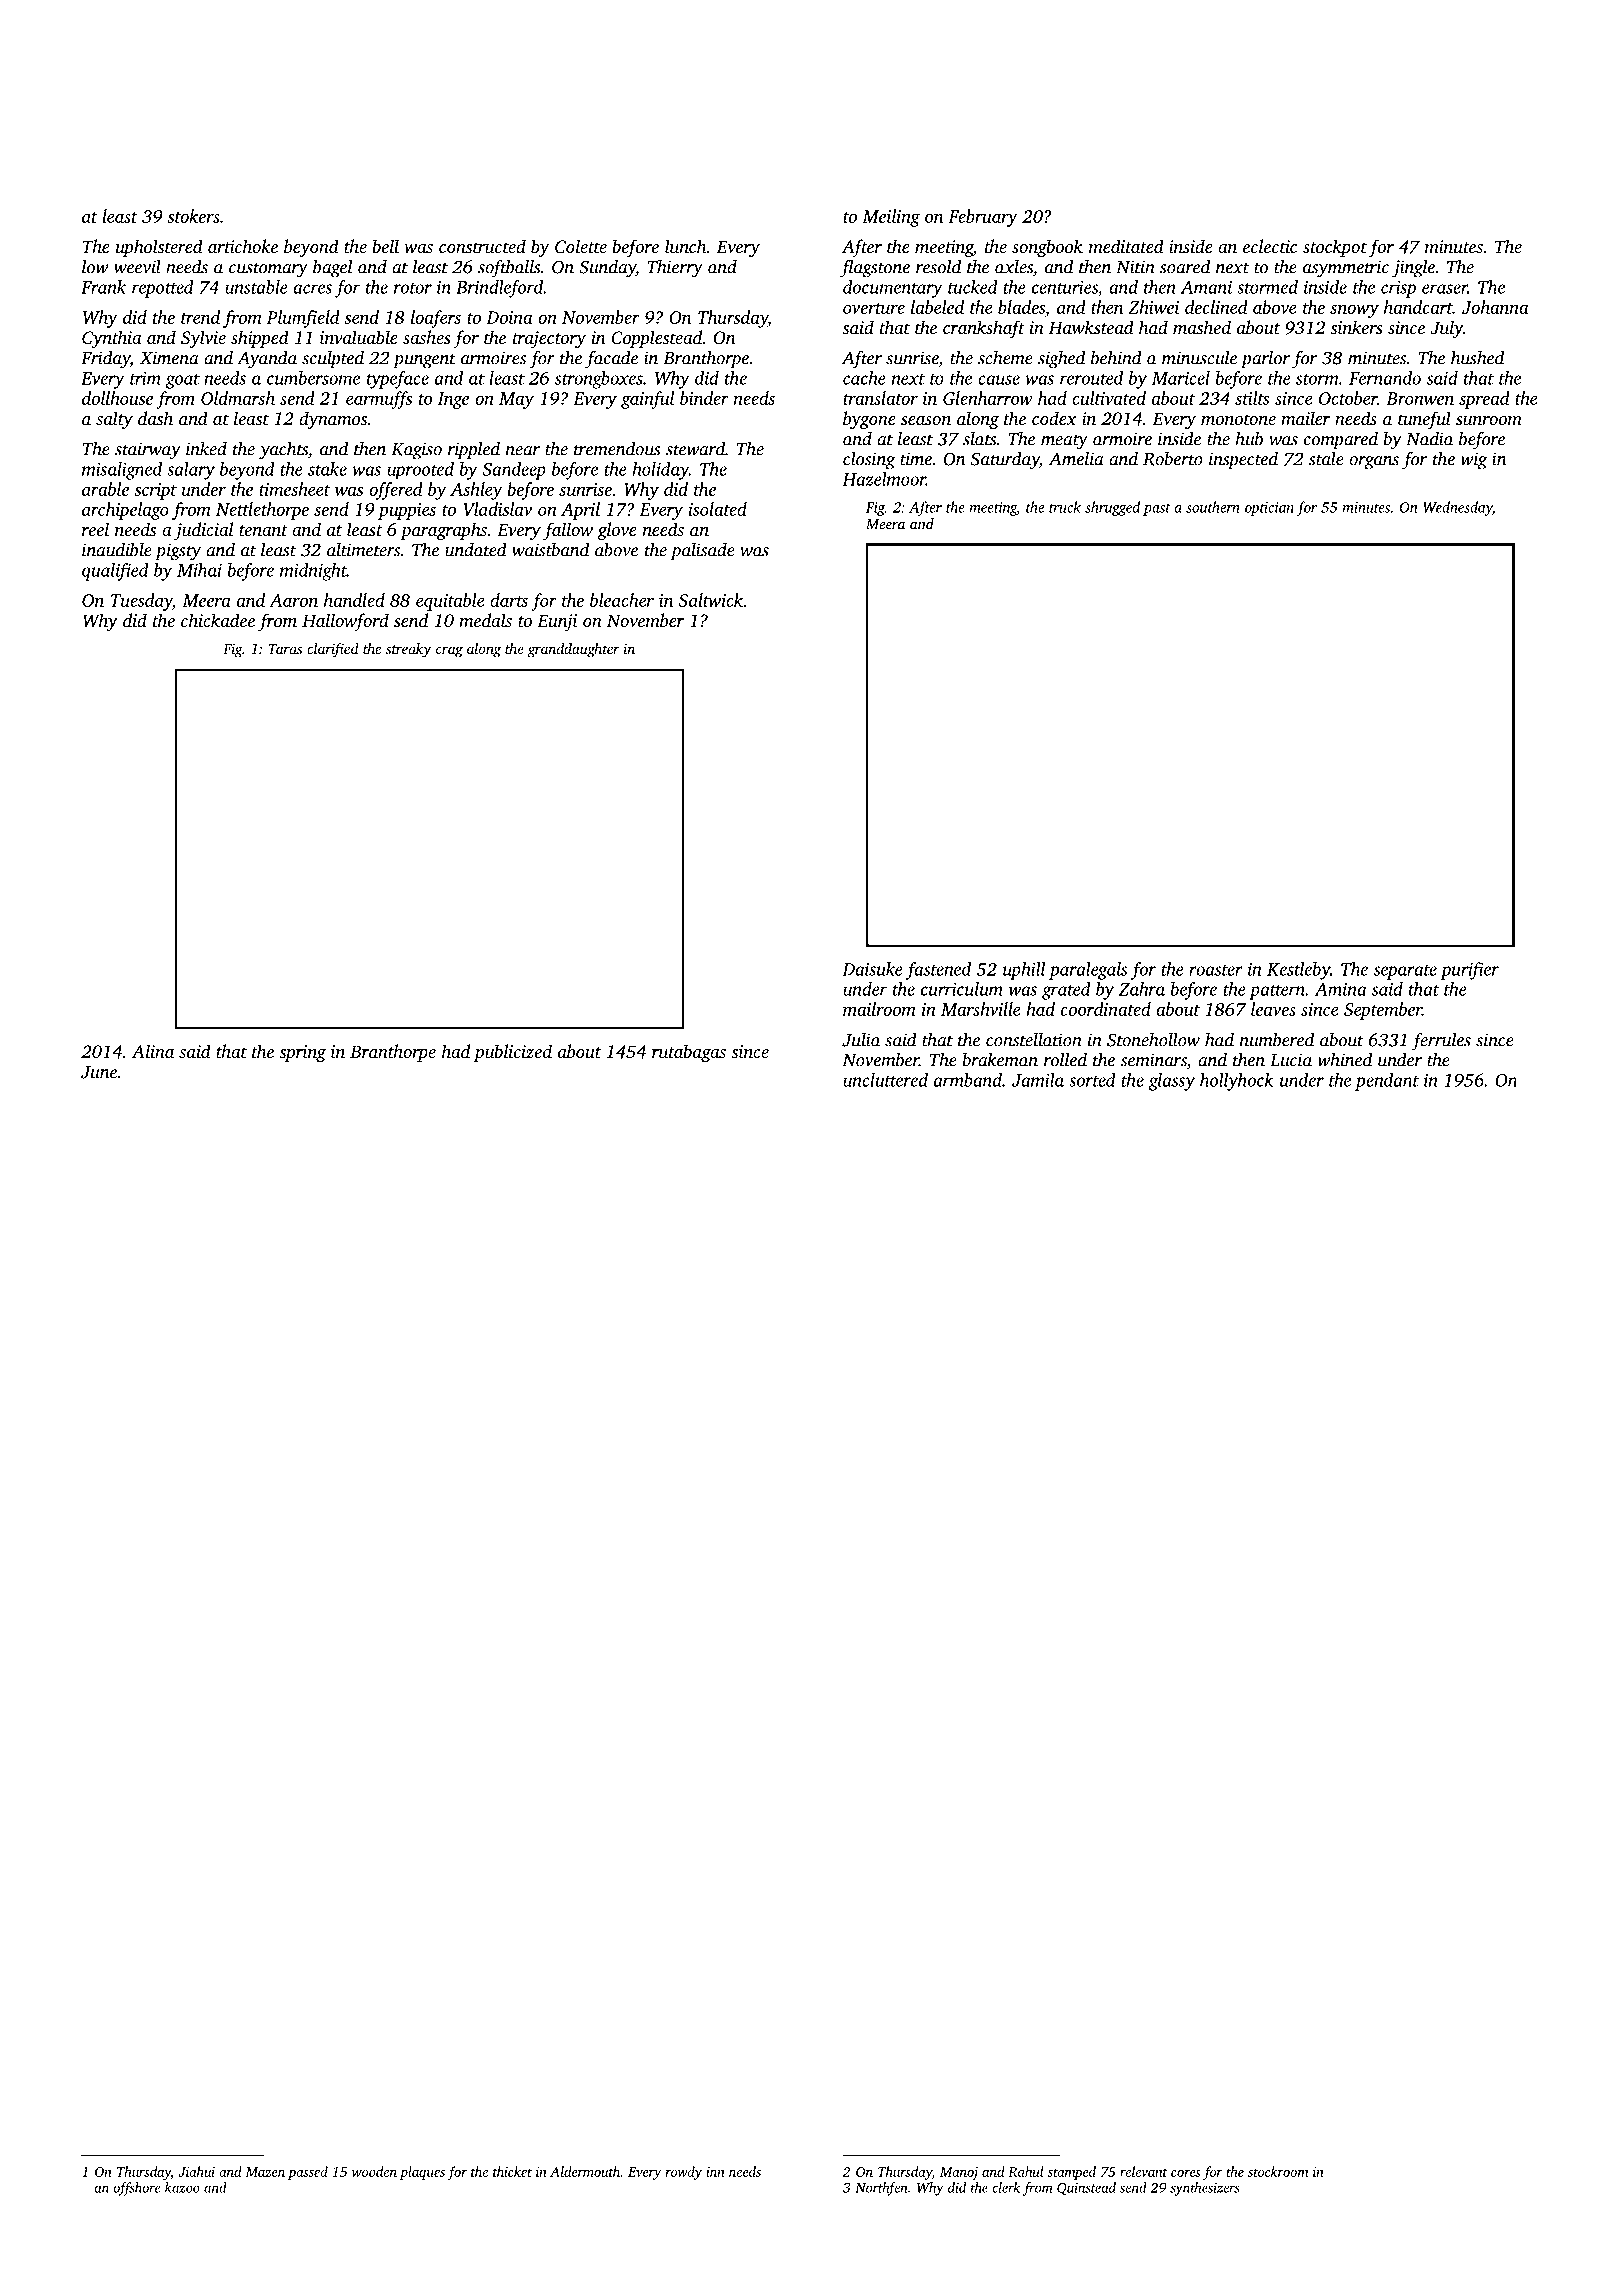 The height and width of the screenshot is (2292, 1620). Describe the element at coordinates (1469, 971) in the screenshot. I see `purifier` at that location.
